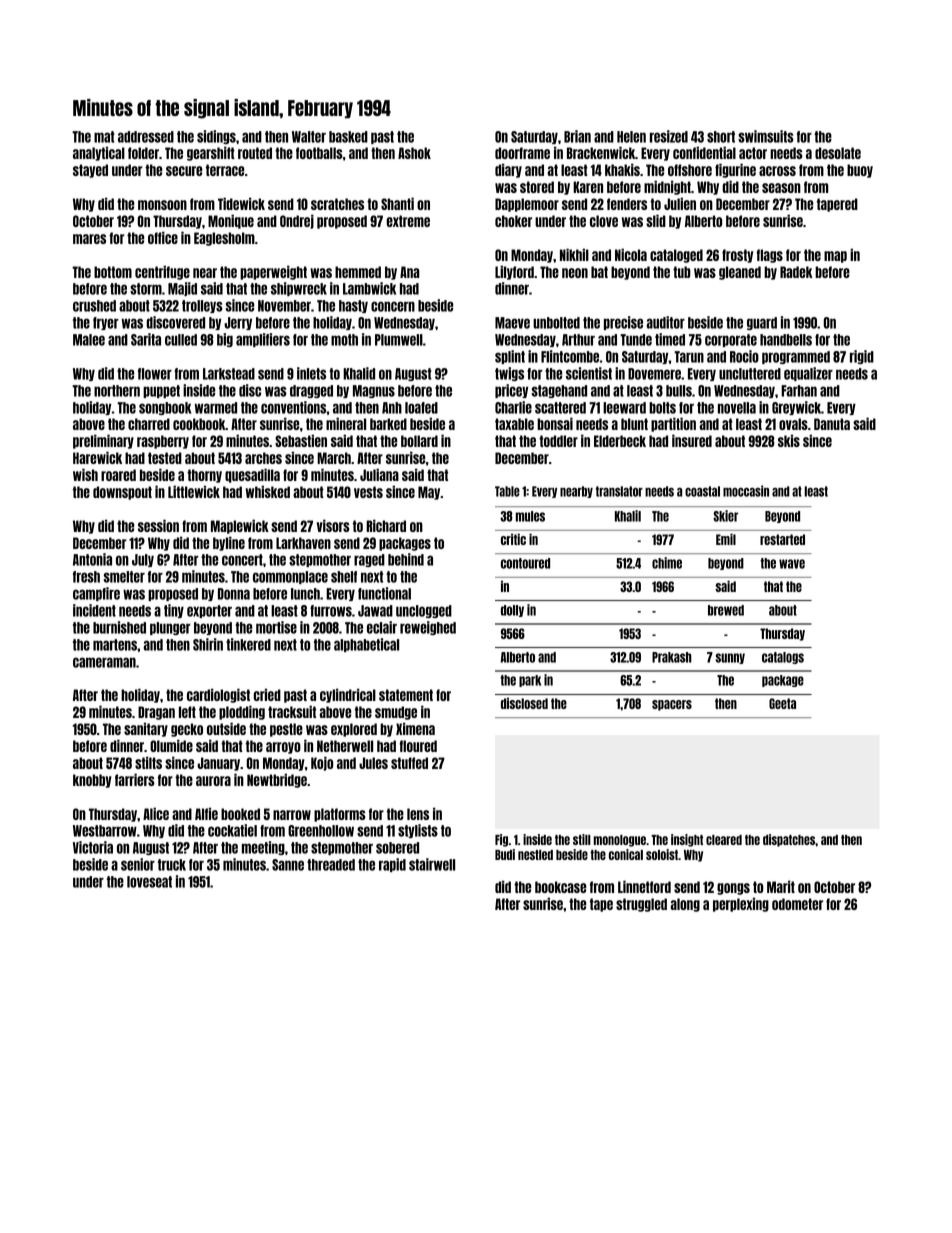 The height and width of the page is (1233, 952). Describe the element at coordinates (204, 476) in the page. I see `thorny` at that location.
